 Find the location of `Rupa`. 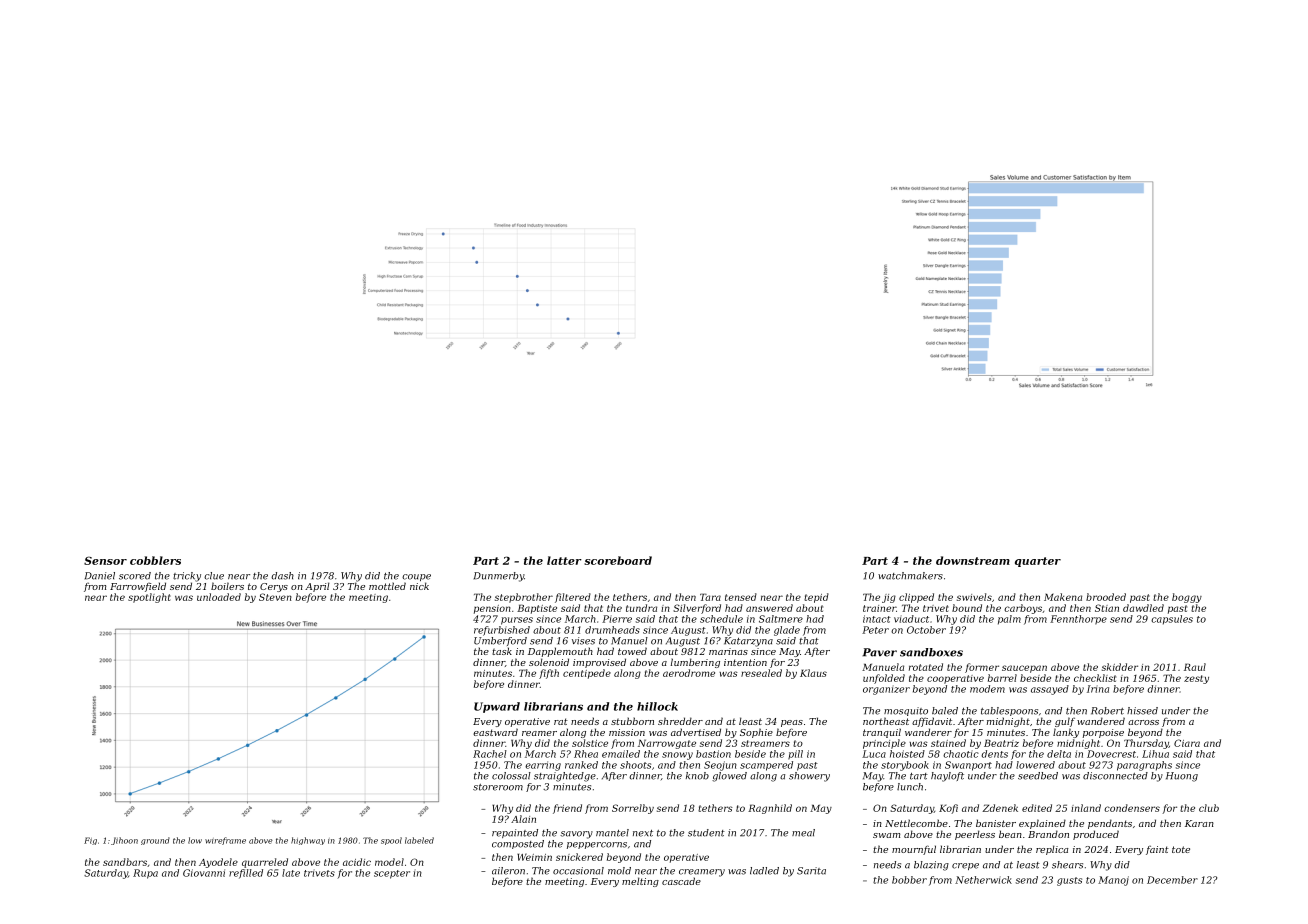

Rupa is located at coordinates (145, 874).
